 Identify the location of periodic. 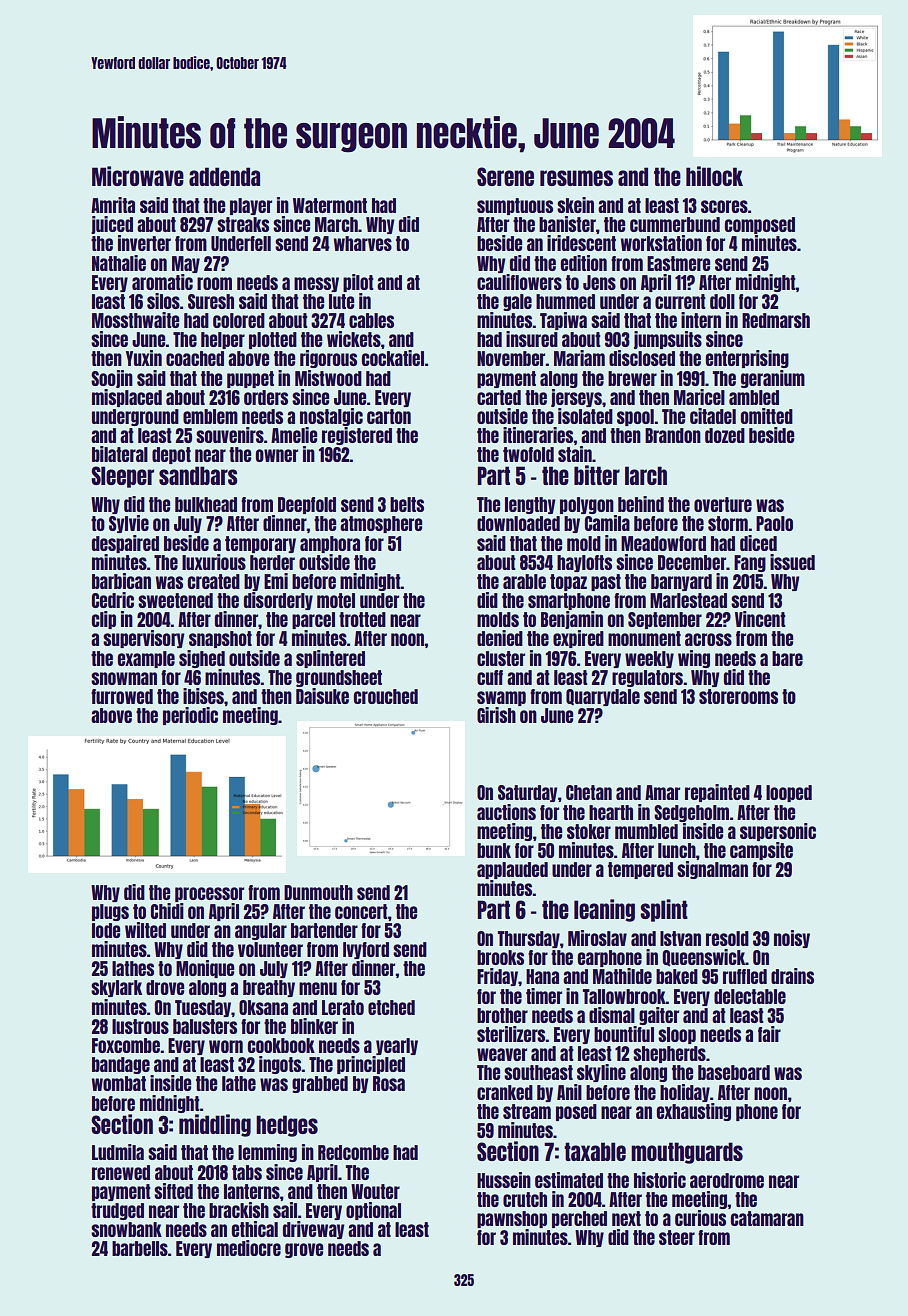
(190, 716).
